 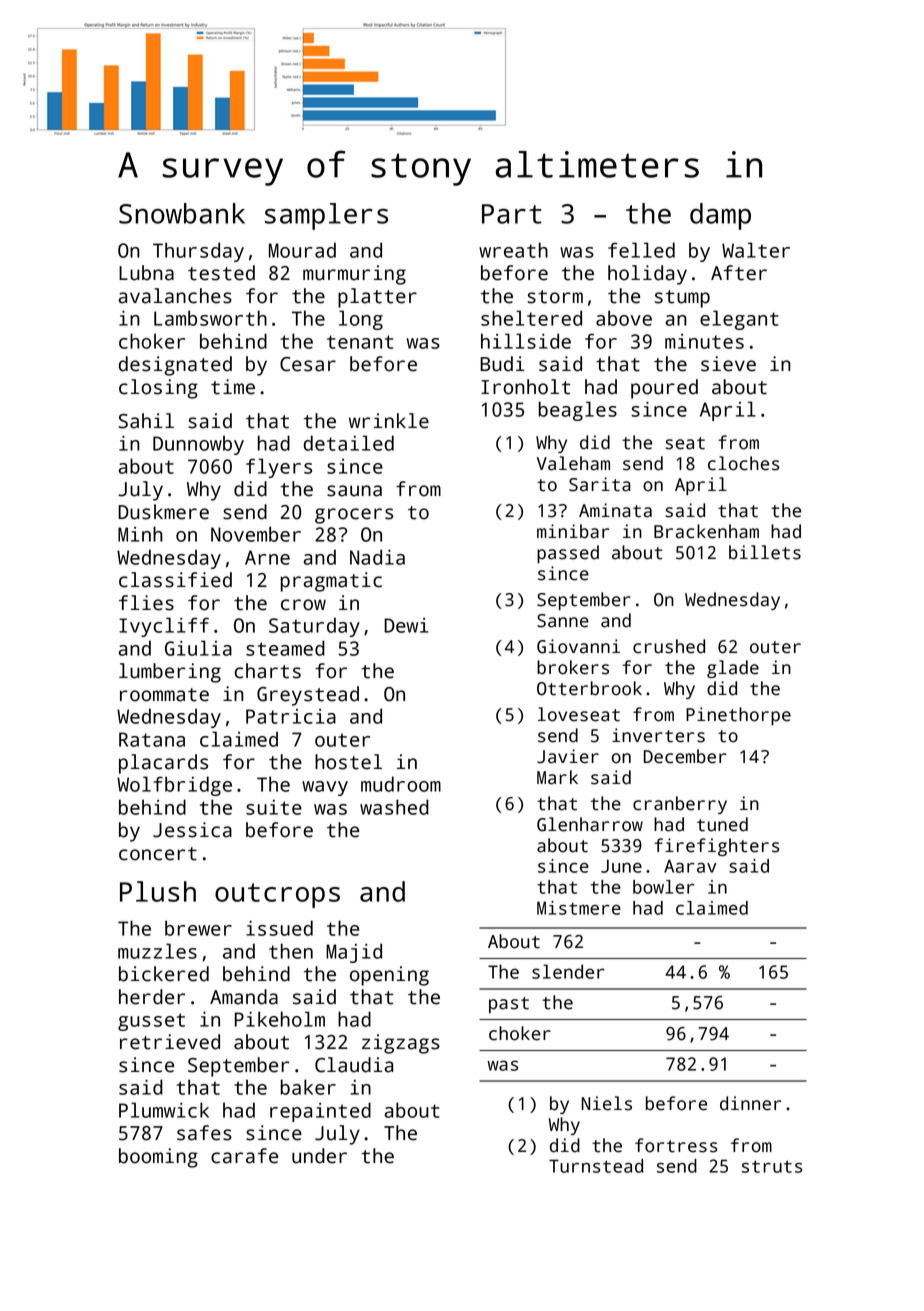 What do you see at coordinates (680, 805) in the screenshot?
I see `cranberry` at bounding box center [680, 805].
